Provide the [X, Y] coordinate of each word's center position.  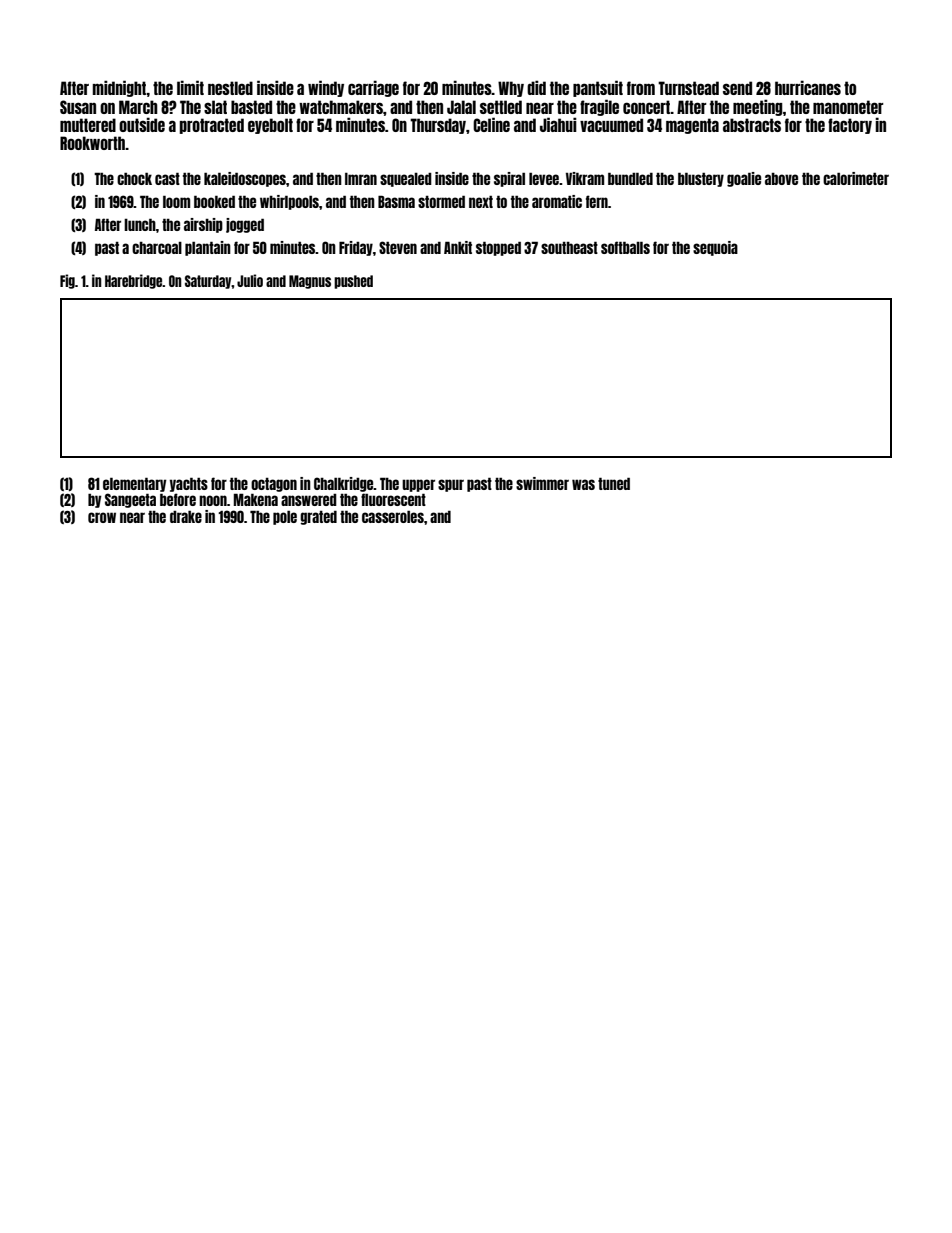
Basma [396, 201]
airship [203, 225]
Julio [250, 280]
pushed [353, 282]
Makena [256, 499]
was [583, 484]
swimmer [542, 483]
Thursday [438, 126]
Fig [67, 281]
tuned [614, 484]
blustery [701, 179]
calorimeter [856, 178]
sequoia [715, 248]
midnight [120, 88]
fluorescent [393, 499]
